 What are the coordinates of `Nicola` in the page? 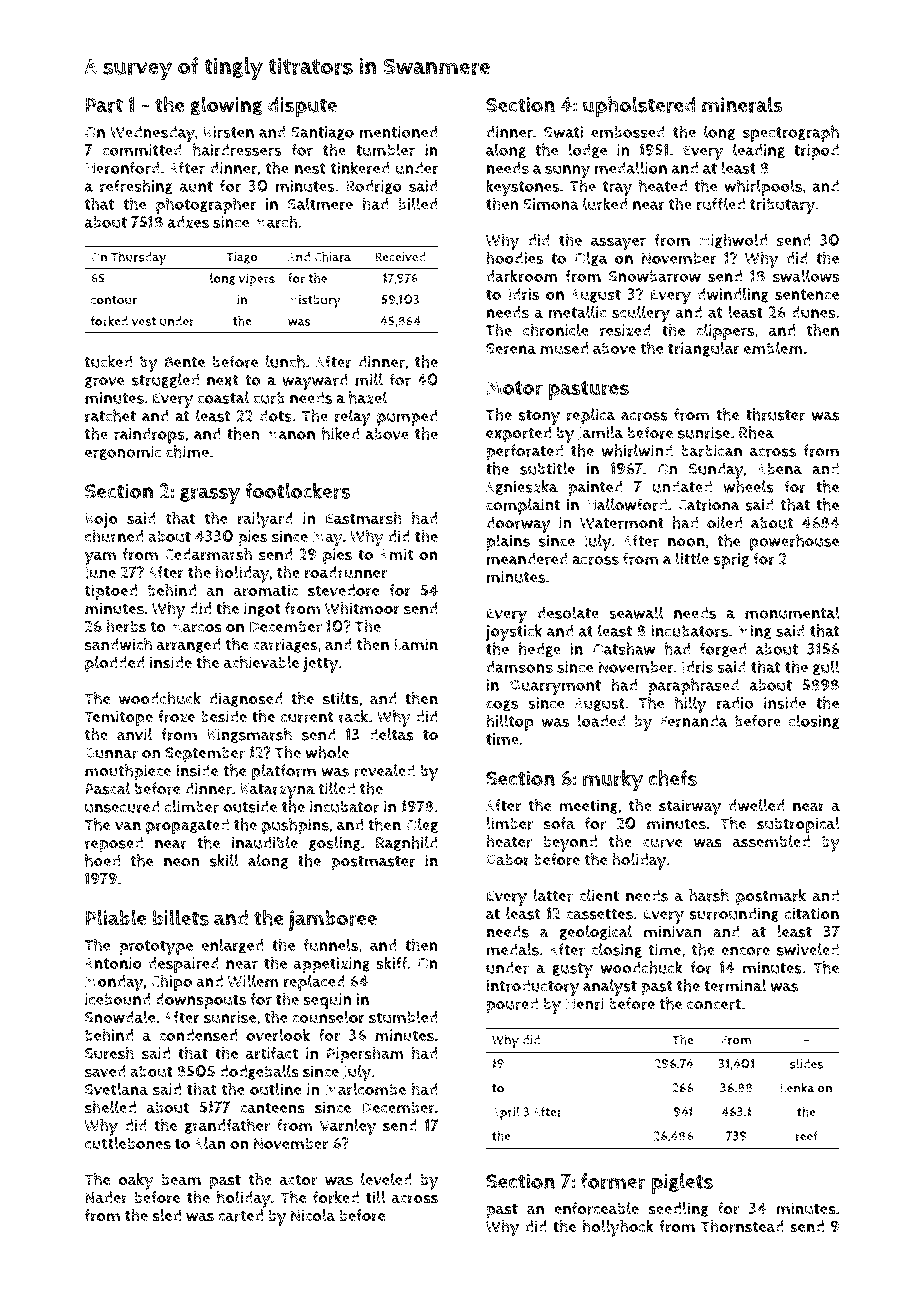 It's located at (313, 1215).
